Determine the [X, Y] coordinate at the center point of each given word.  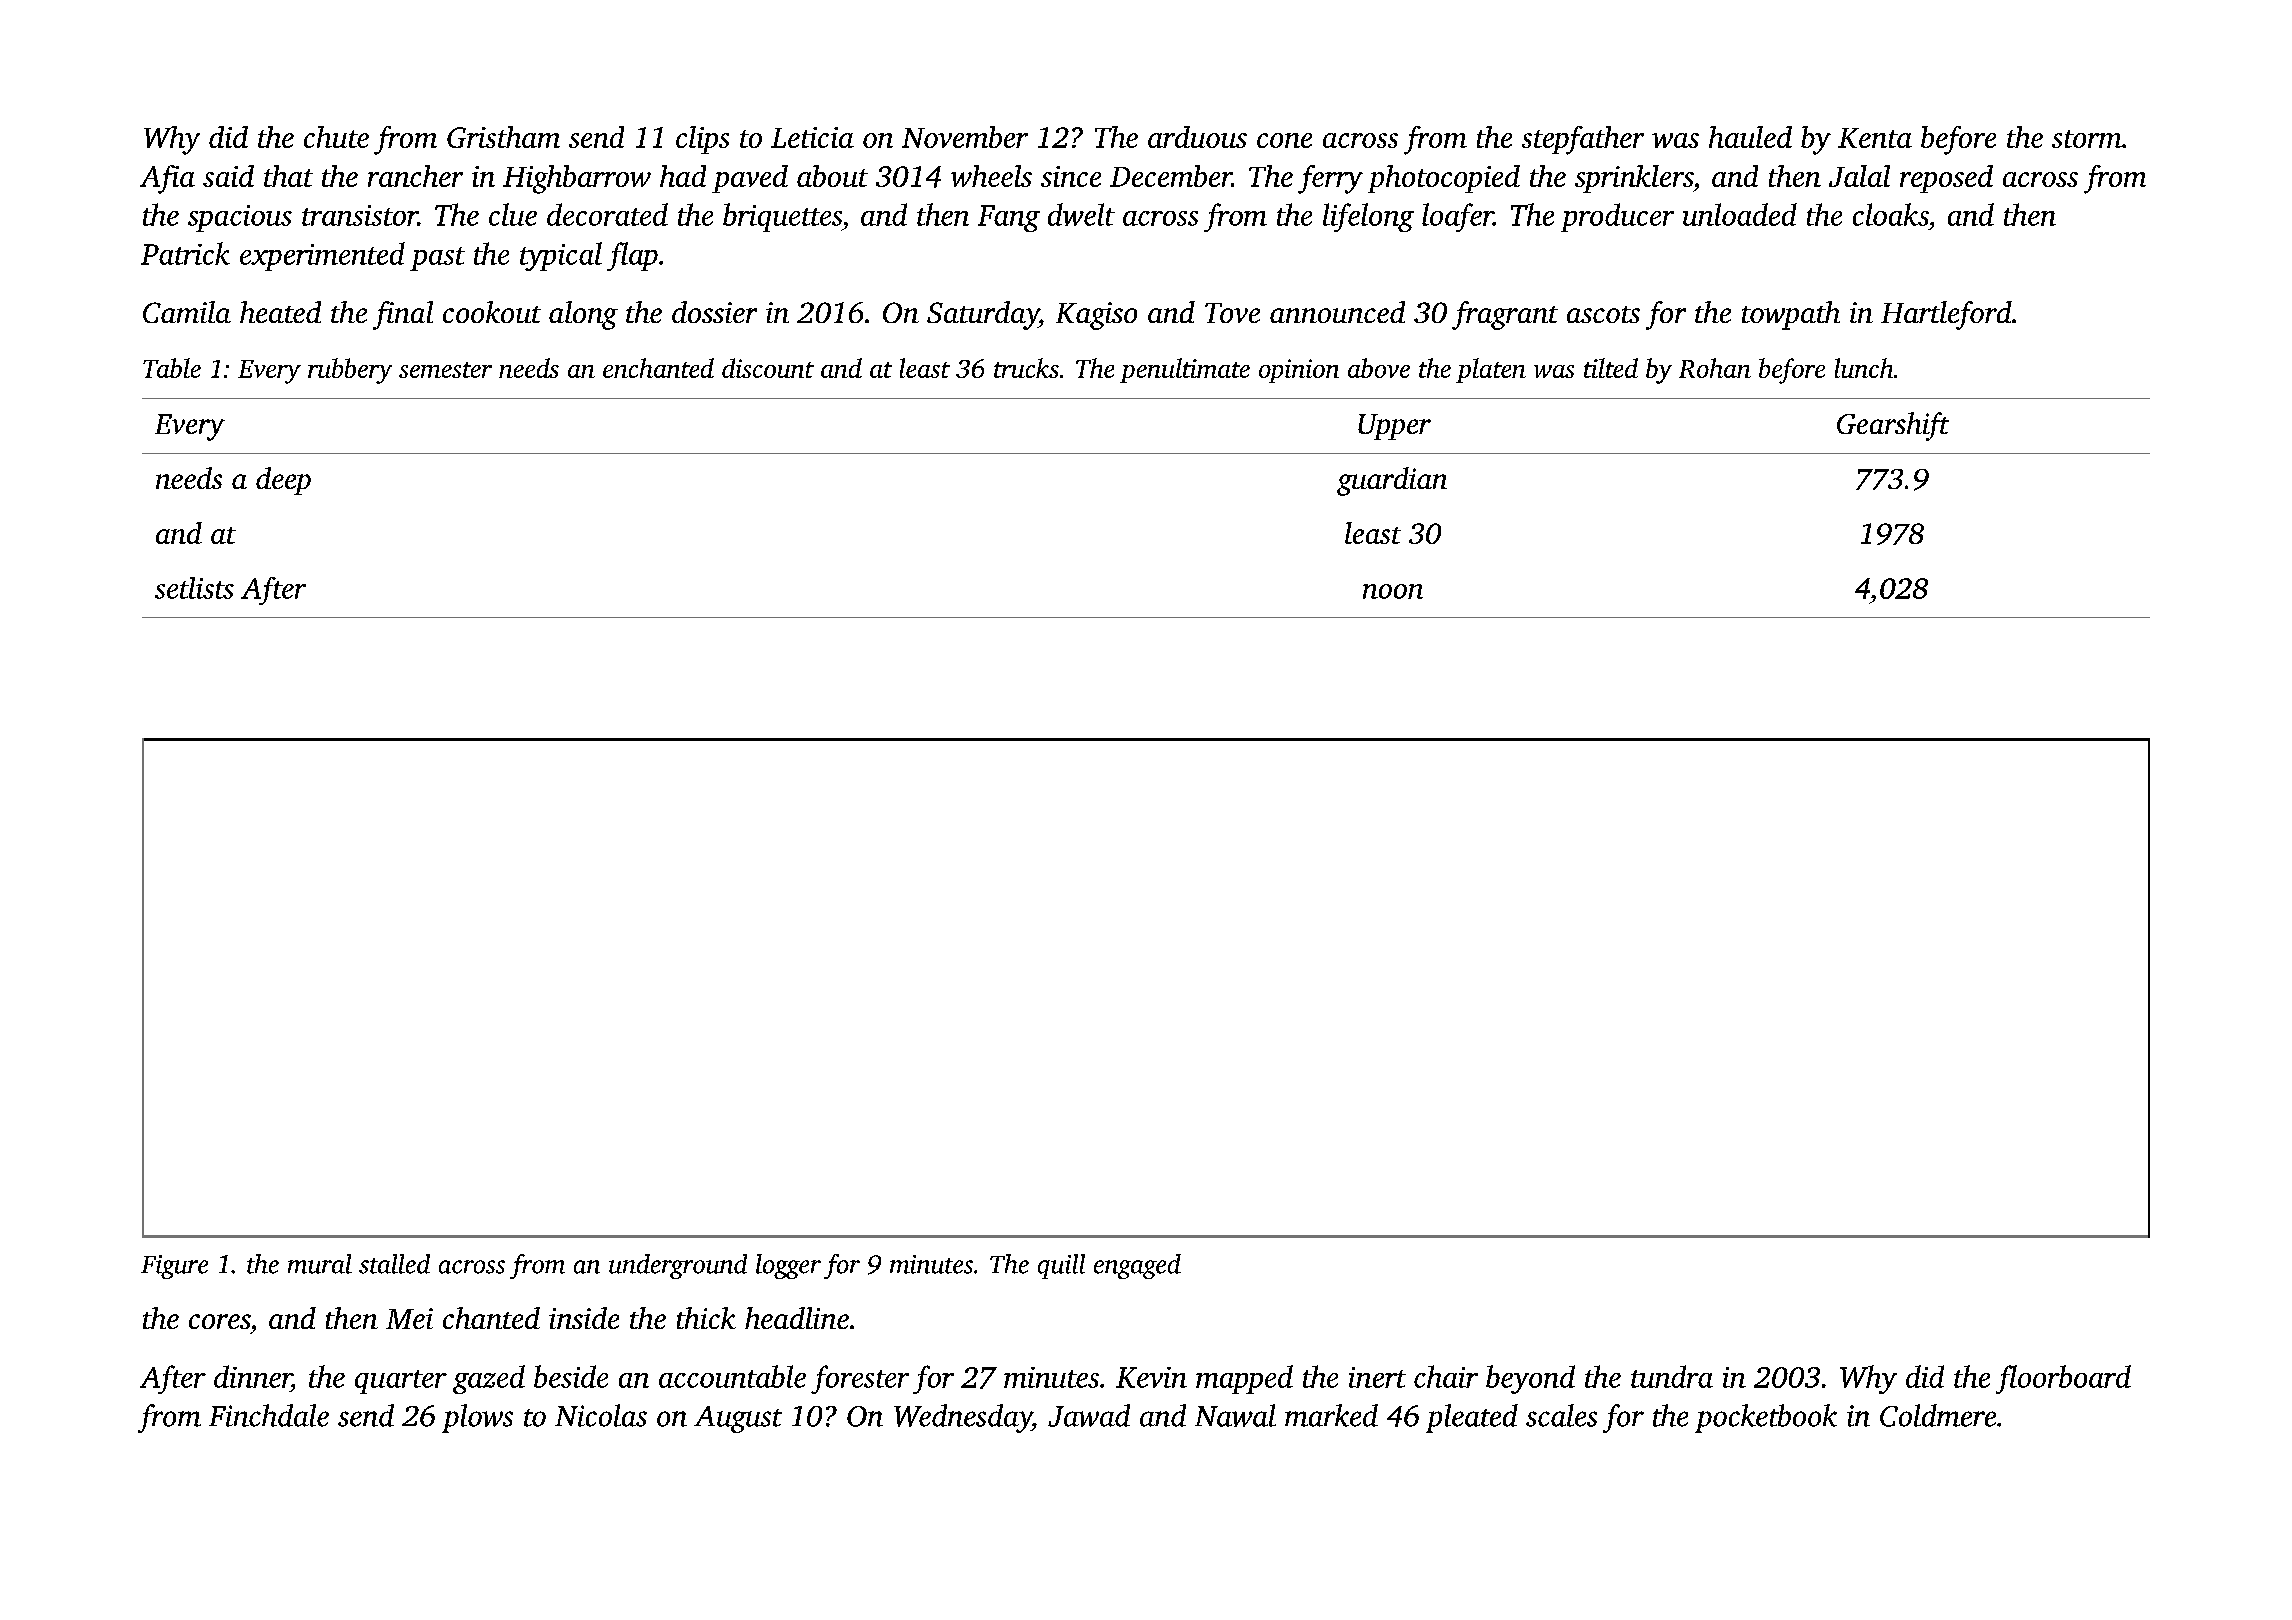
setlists [194, 588]
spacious [240, 218]
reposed [1946, 179]
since [1071, 176]
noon [1393, 591]
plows [477, 1418]
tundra [1672, 1376]
